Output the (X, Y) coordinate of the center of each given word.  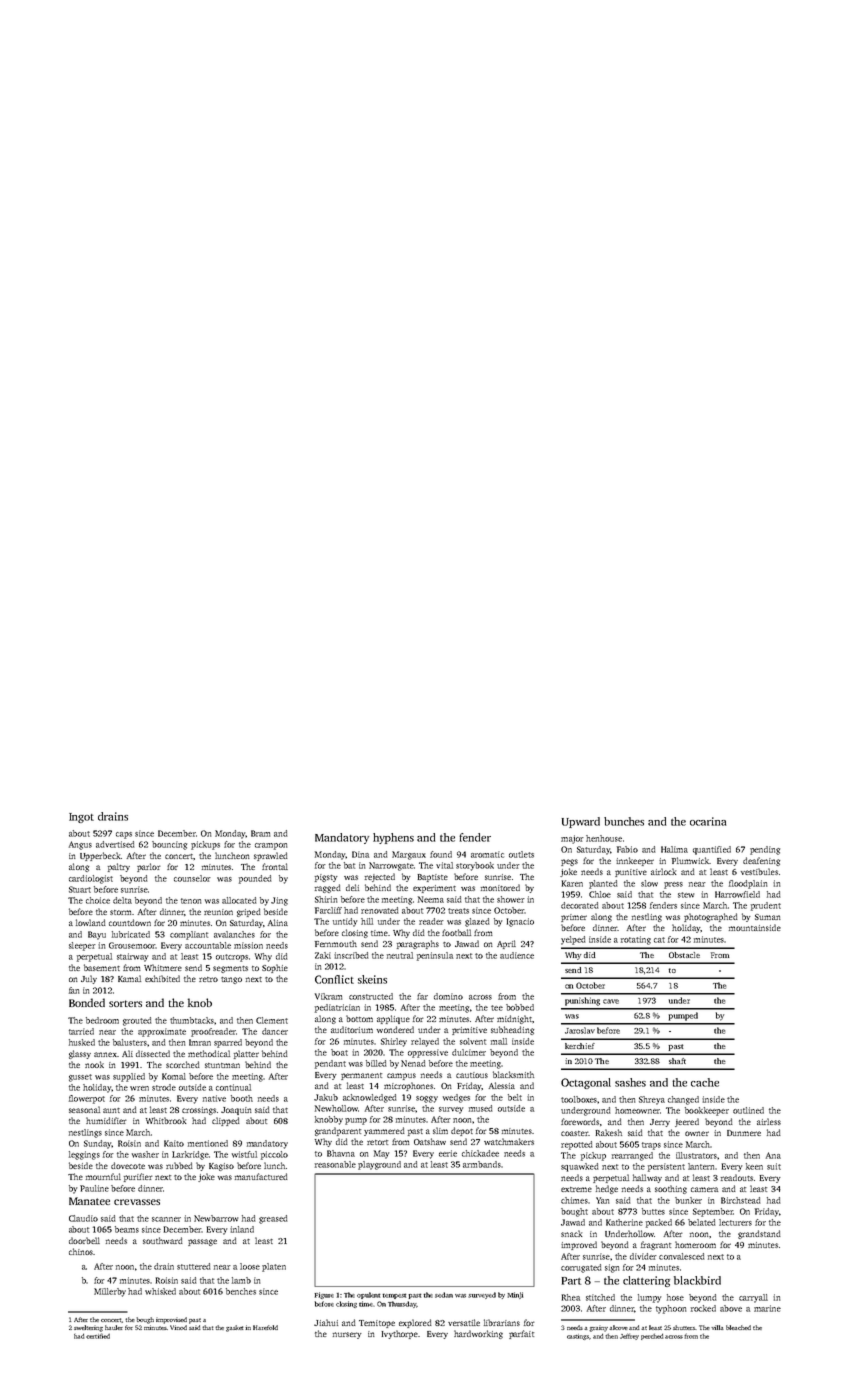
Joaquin (236, 1111)
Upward (581, 822)
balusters (130, 1042)
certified (98, 1336)
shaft (677, 1061)
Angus (80, 845)
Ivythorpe (399, 1334)
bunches (624, 821)
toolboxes (579, 1099)
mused (481, 1108)
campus (401, 1076)
